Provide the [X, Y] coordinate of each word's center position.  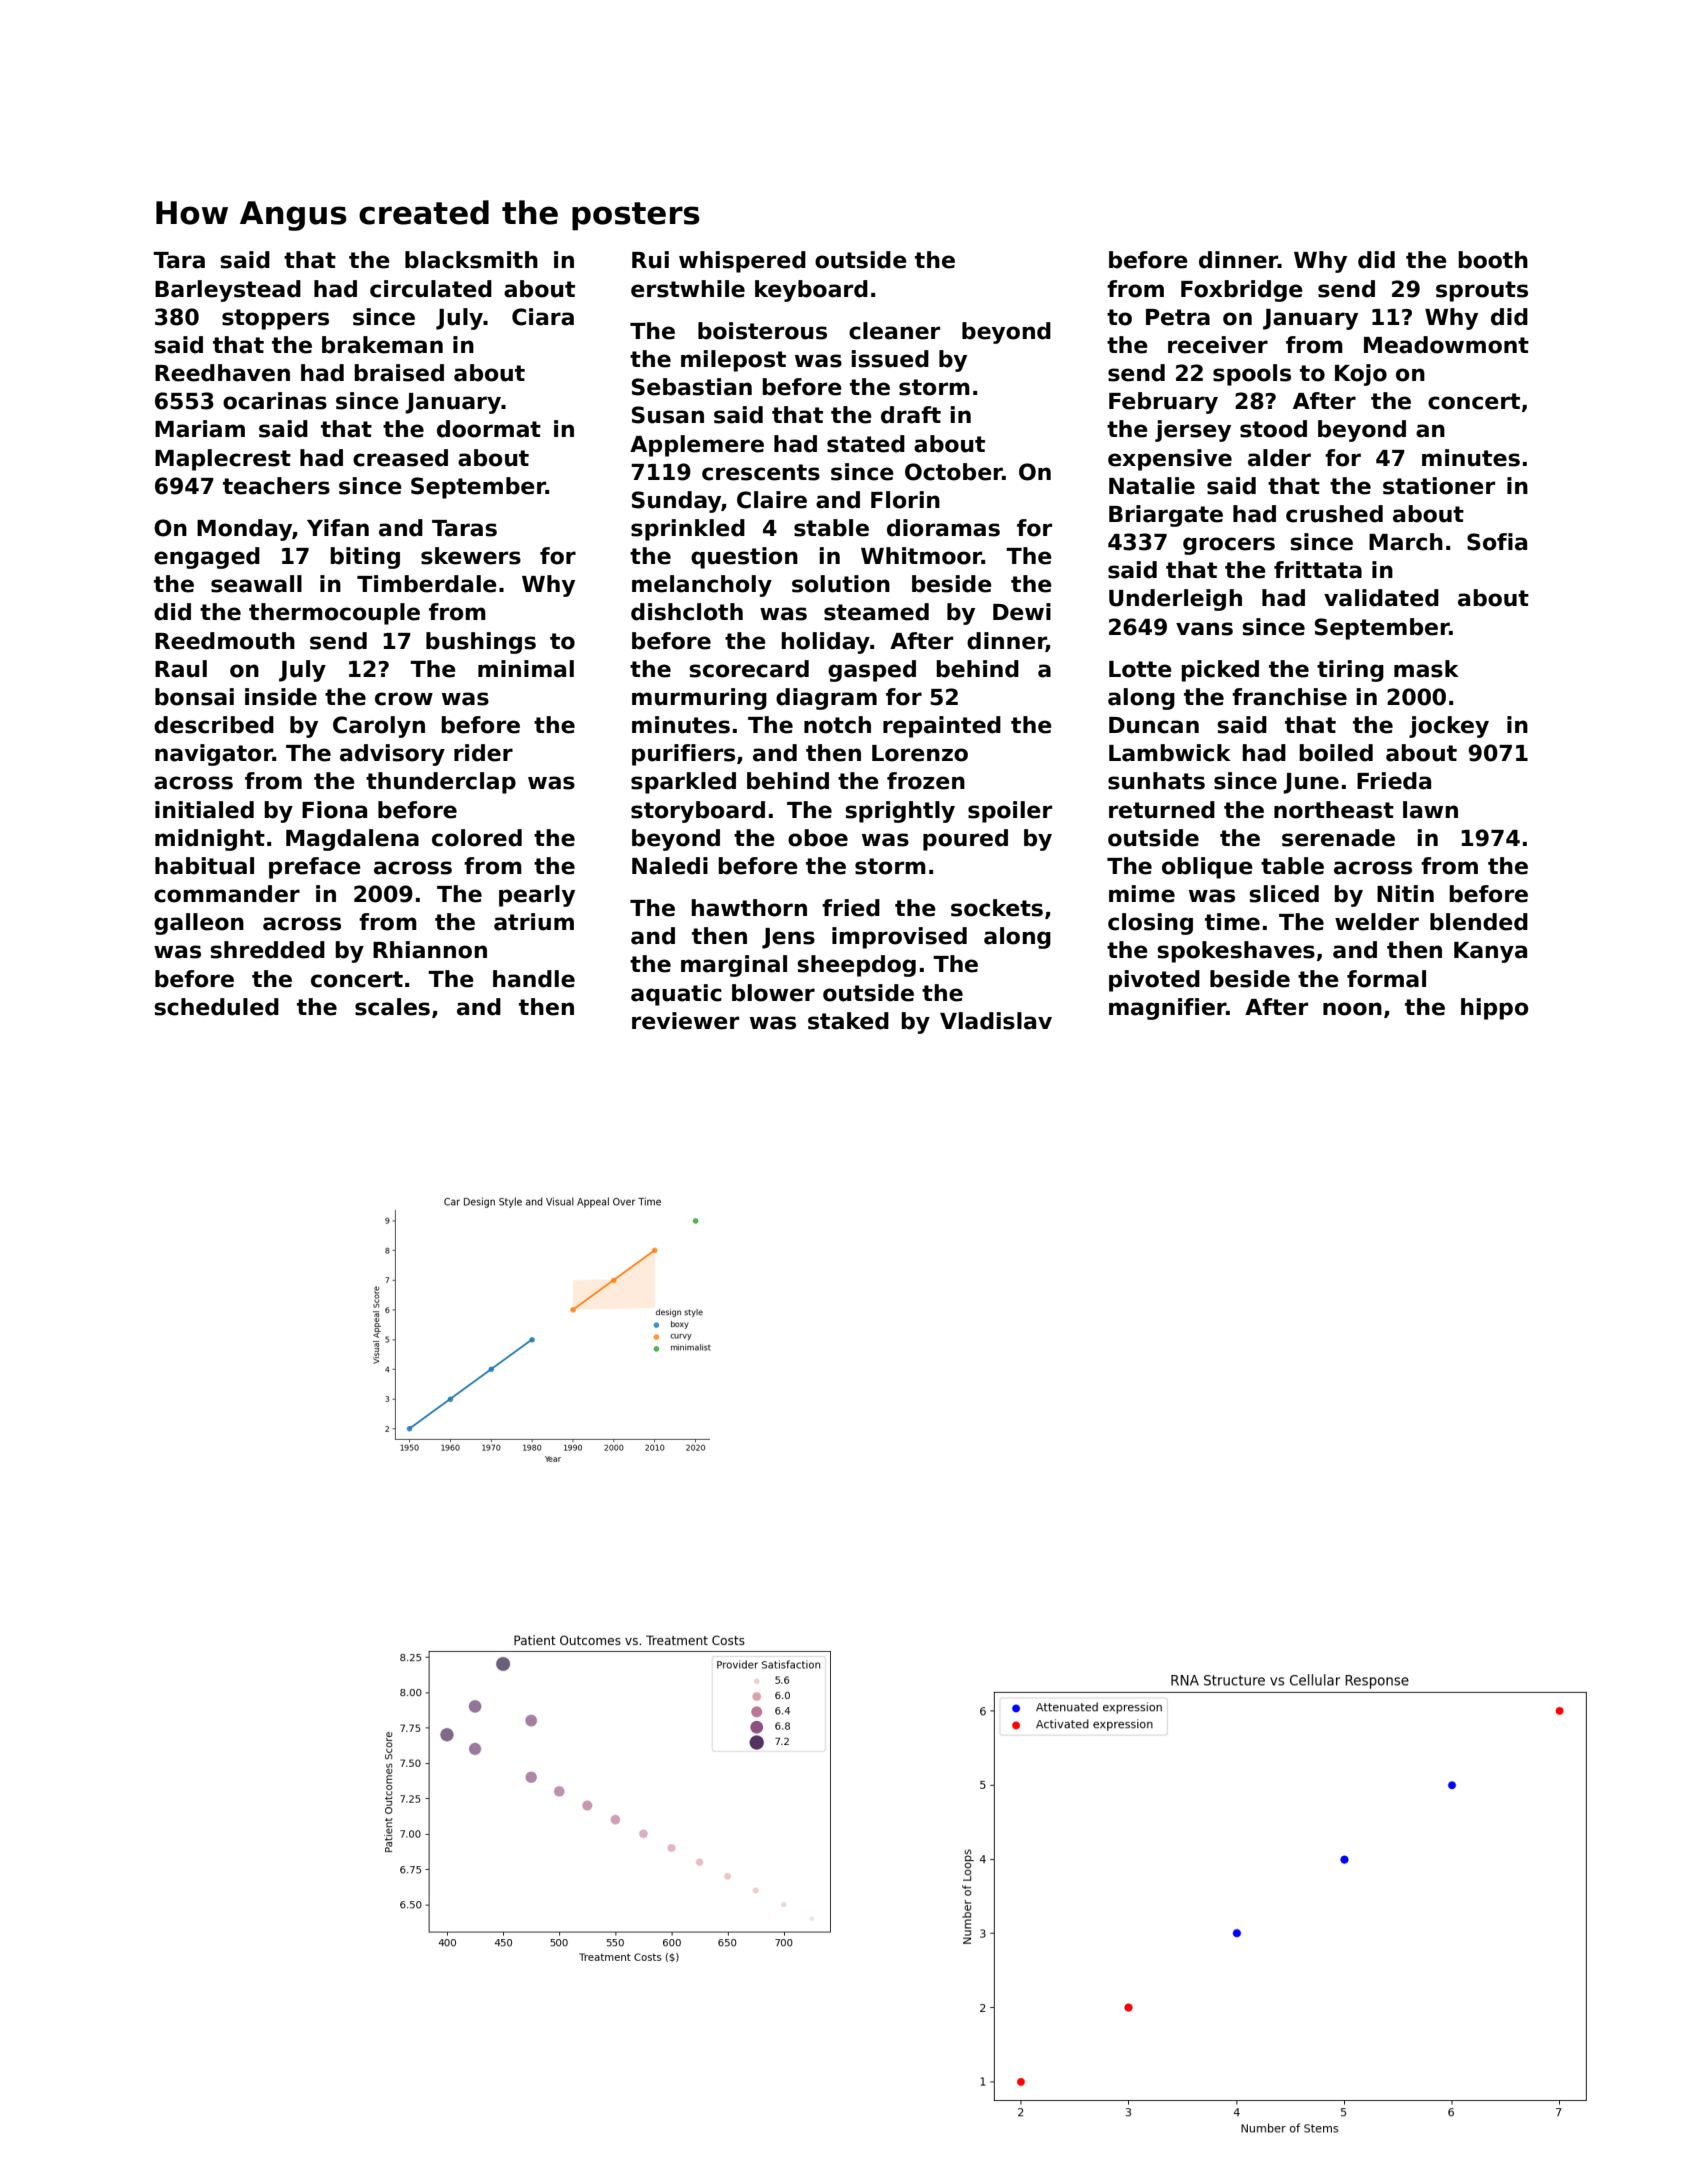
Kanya [1490, 952]
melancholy [702, 586]
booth [1493, 260]
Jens [788, 938]
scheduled [216, 1007]
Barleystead [228, 291]
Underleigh [1175, 600]
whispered [742, 262]
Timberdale [427, 584]
